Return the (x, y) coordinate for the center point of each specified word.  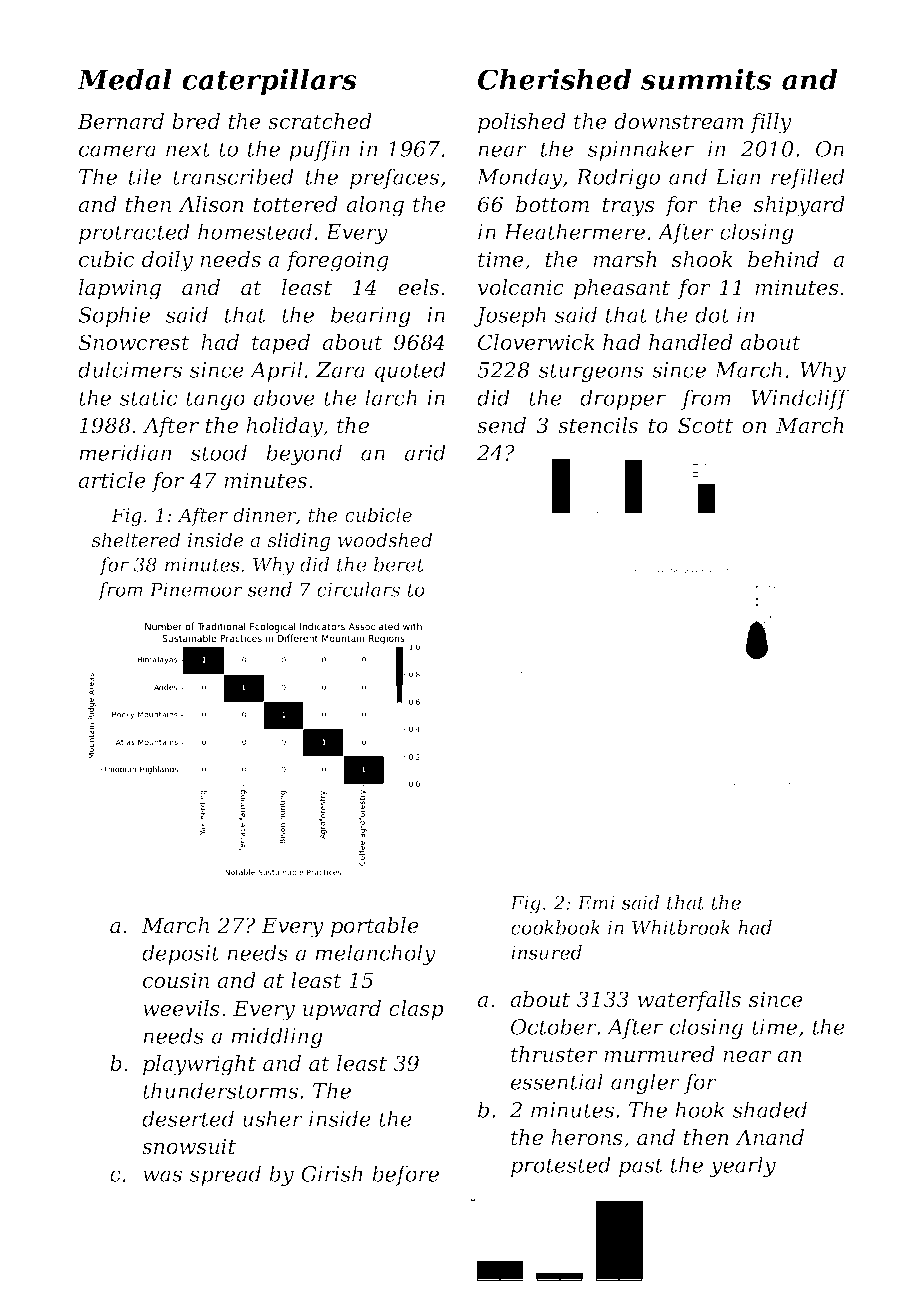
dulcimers (130, 369)
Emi (596, 902)
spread (225, 1175)
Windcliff (800, 399)
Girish (332, 1173)
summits (706, 79)
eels (418, 287)
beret (399, 564)
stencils (598, 425)
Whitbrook (681, 927)
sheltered (136, 540)
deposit (181, 954)
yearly (742, 1166)
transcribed (233, 176)
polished (522, 123)
